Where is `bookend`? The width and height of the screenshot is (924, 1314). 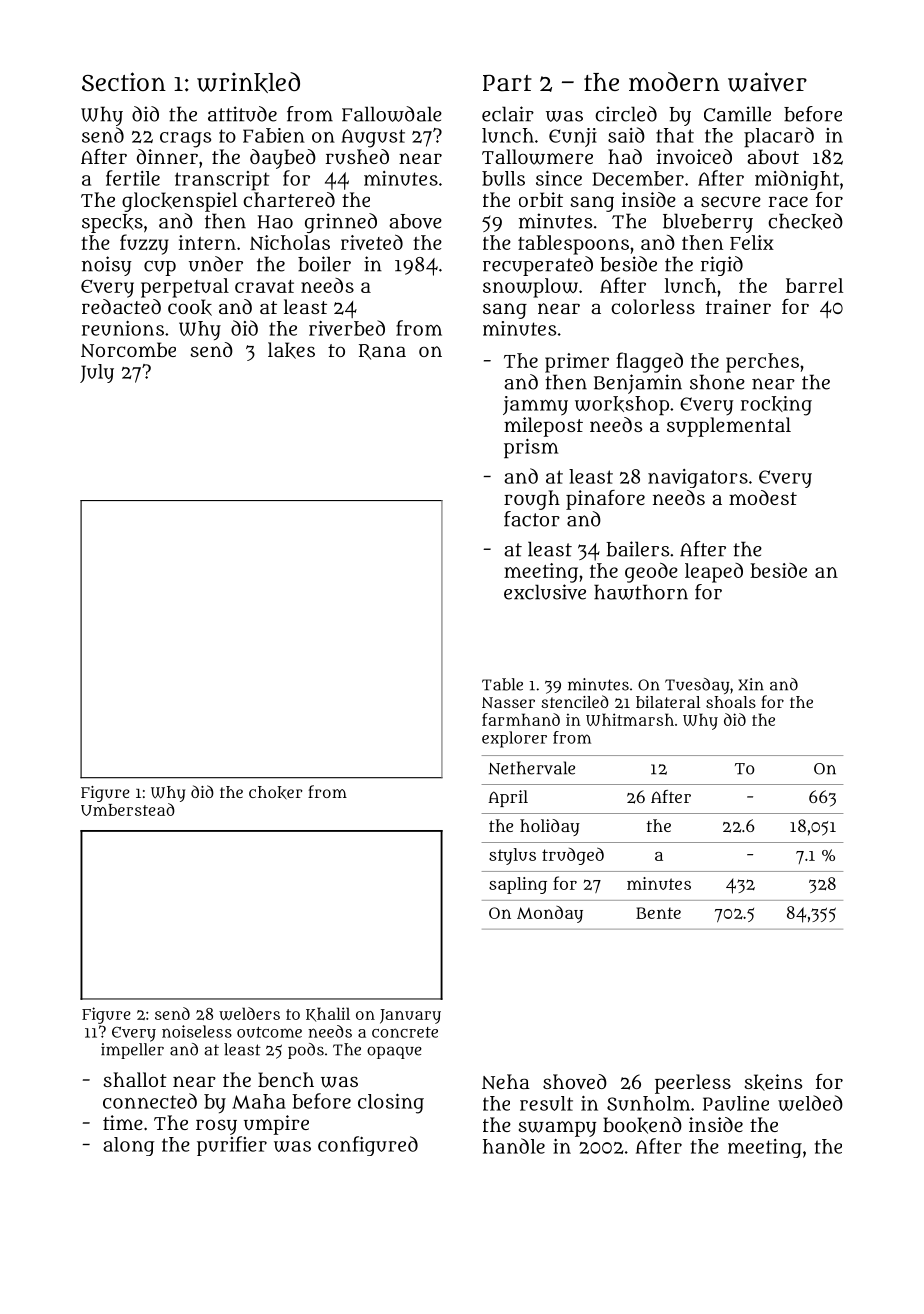
bookend is located at coordinates (642, 1125).
